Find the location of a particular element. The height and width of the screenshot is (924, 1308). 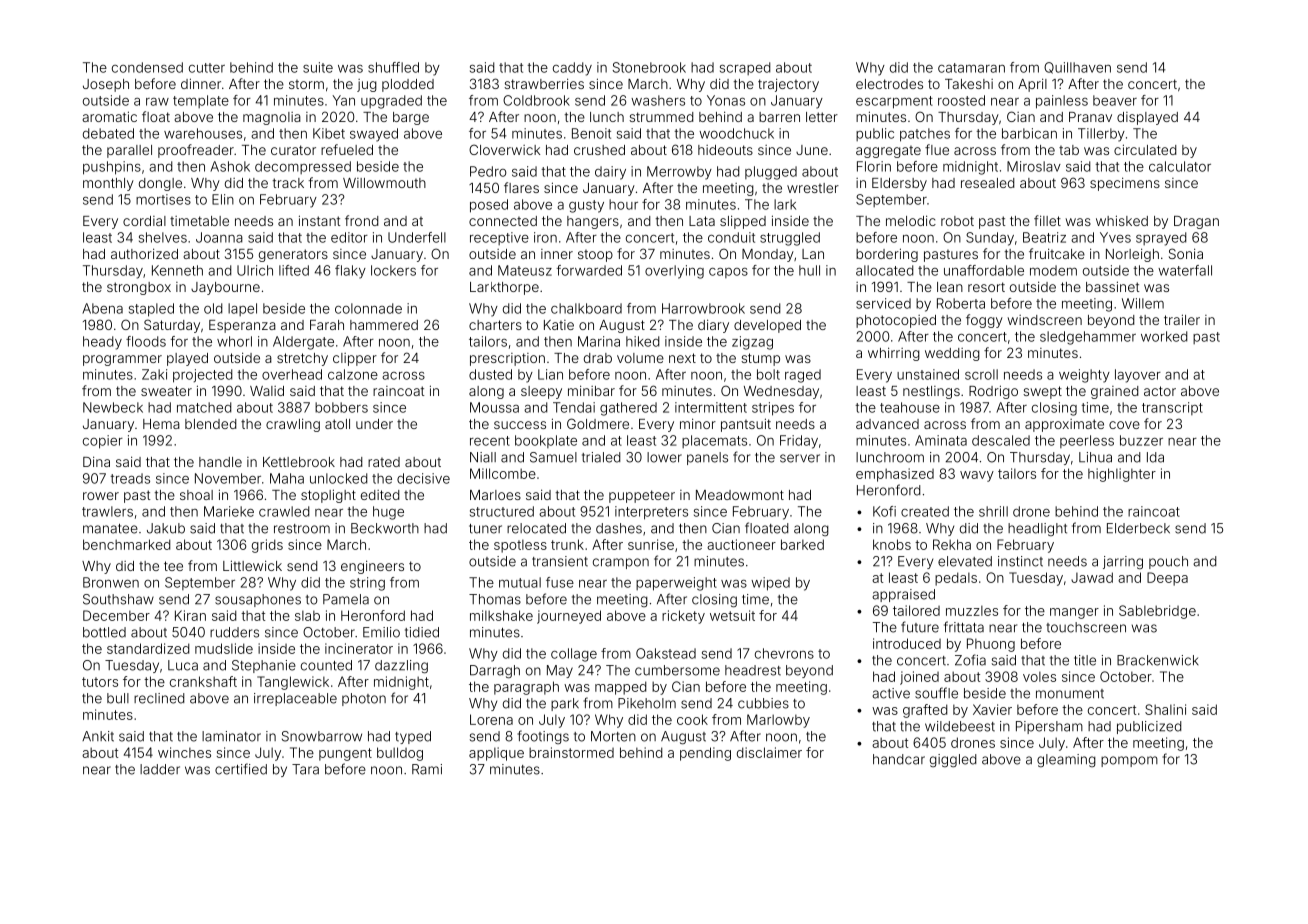

Tara is located at coordinates (305, 769).
